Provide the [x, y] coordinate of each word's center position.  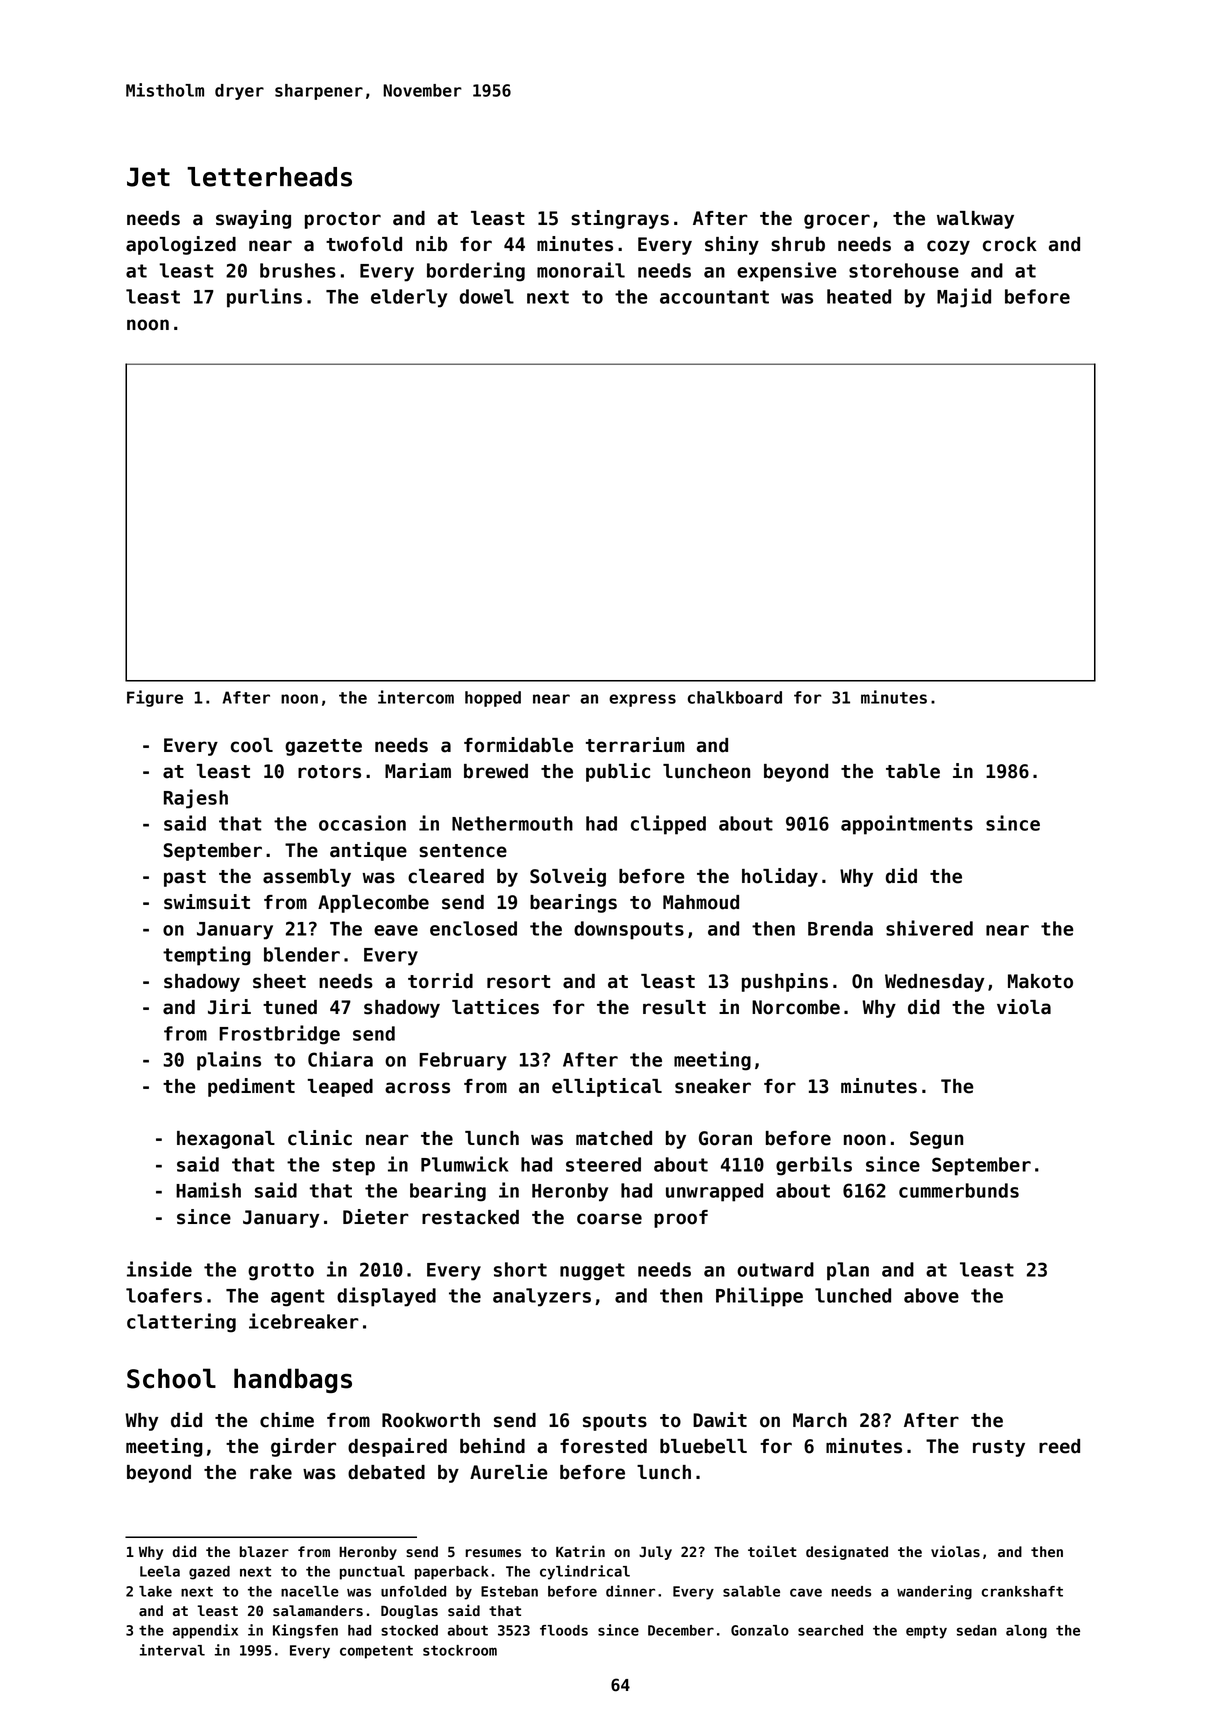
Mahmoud [701, 902]
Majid [964, 298]
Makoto [1040, 981]
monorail [581, 270]
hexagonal [226, 1140]
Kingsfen [305, 1631]
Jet [148, 177]
